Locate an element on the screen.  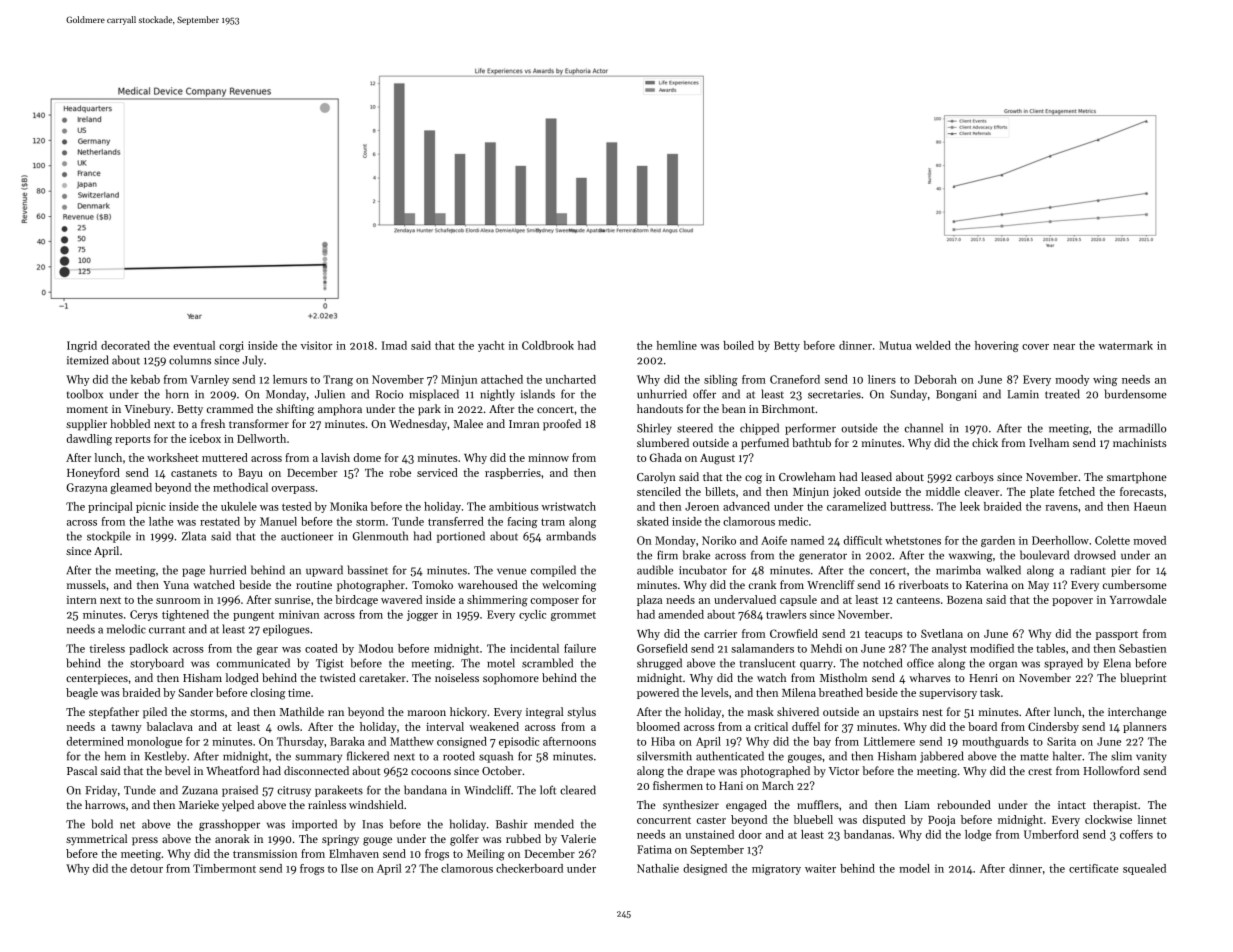
plaza is located at coordinates (649, 600).
